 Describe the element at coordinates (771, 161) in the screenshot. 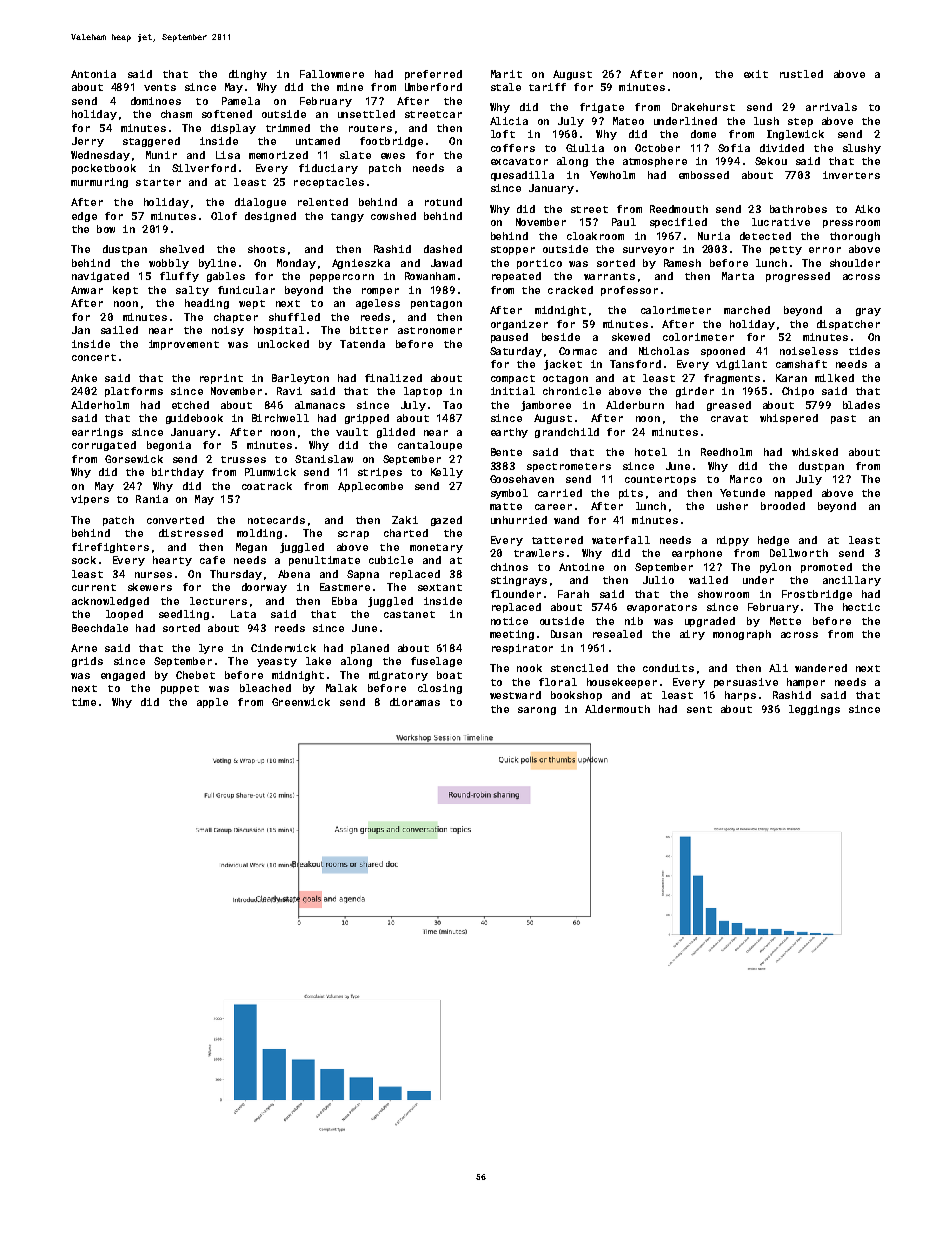

I see `Sekou` at that location.
